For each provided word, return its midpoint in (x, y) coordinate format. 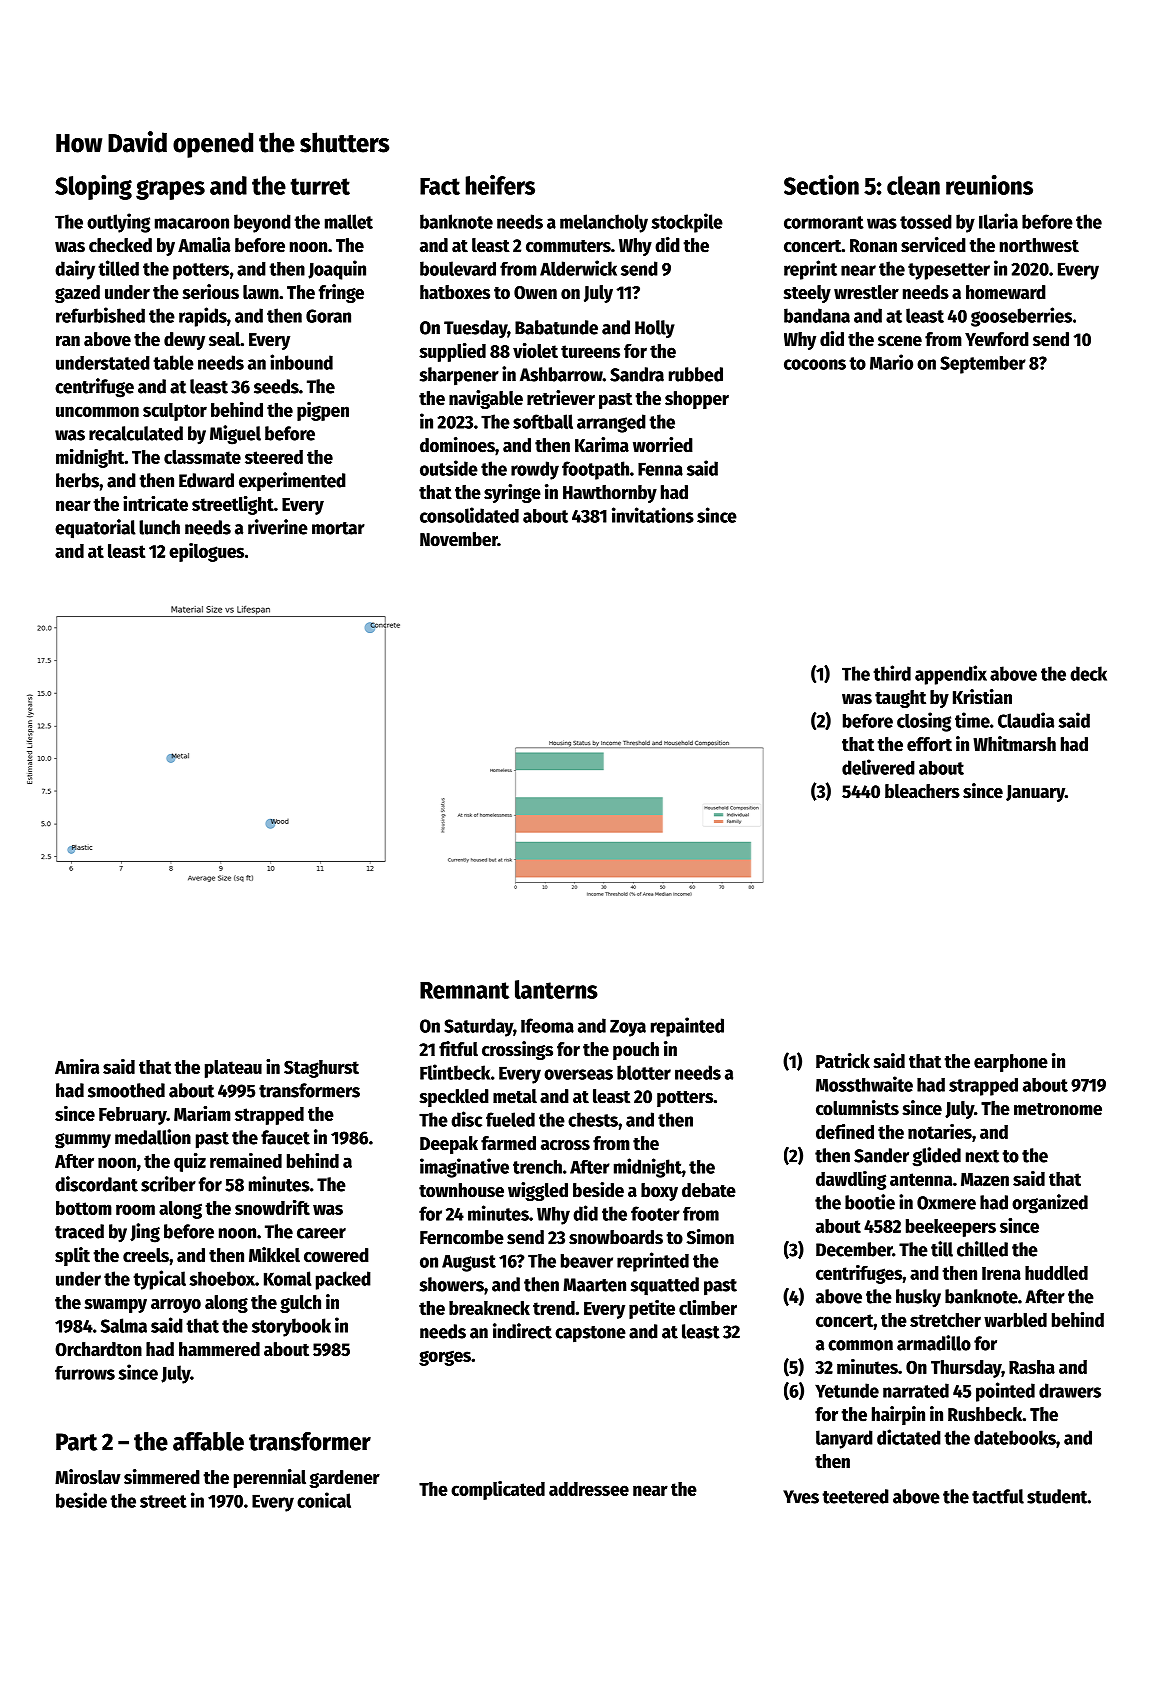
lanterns (556, 989)
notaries (940, 1131)
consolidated (469, 515)
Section (821, 185)
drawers (1070, 1390)
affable (208, 1441)
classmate (202, 457)
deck (1088, 673)
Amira (77, 1066)
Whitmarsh (1014, 744)
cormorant (824, 222)
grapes (170, 190)
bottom (84, 1208)
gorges (445, 1358)
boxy (659, 1192)
